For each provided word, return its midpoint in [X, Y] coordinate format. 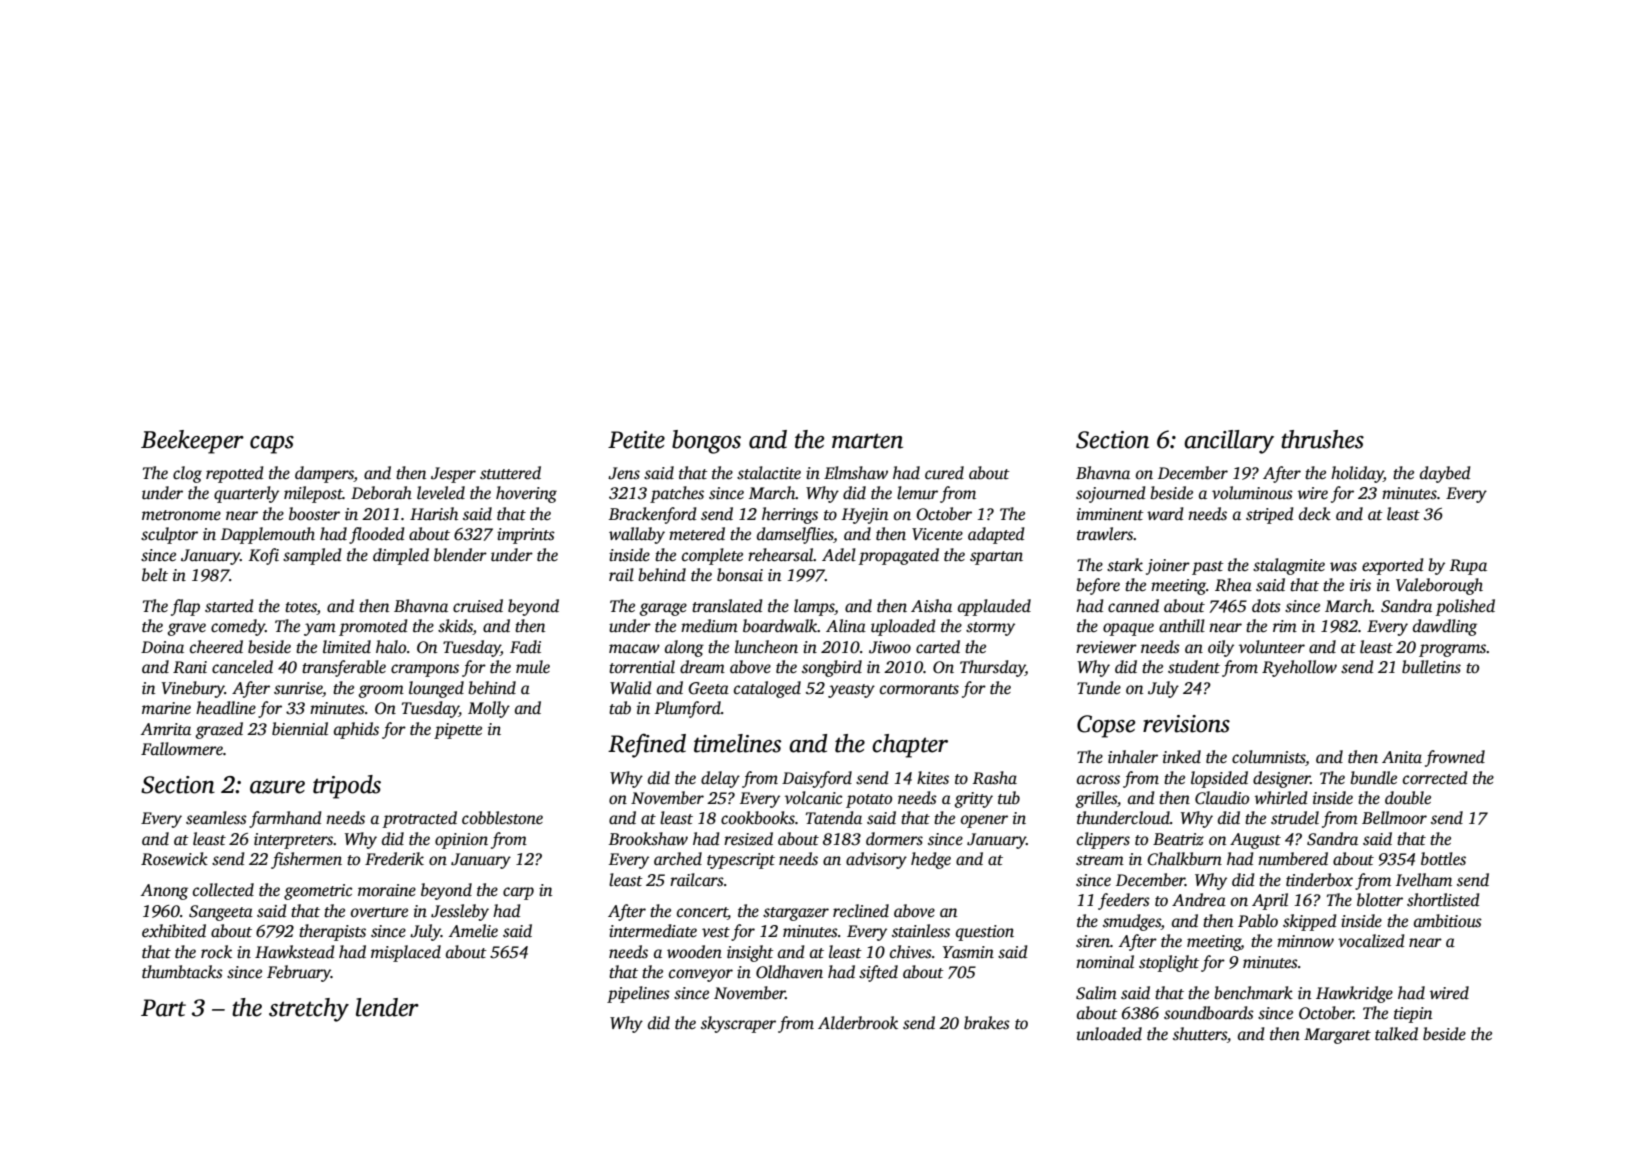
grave [186, 629]
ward [1165, 513]
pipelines [638, 994]
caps [272, 445]
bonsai [740, 575]
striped [1269, 515]
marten [867, 441]
